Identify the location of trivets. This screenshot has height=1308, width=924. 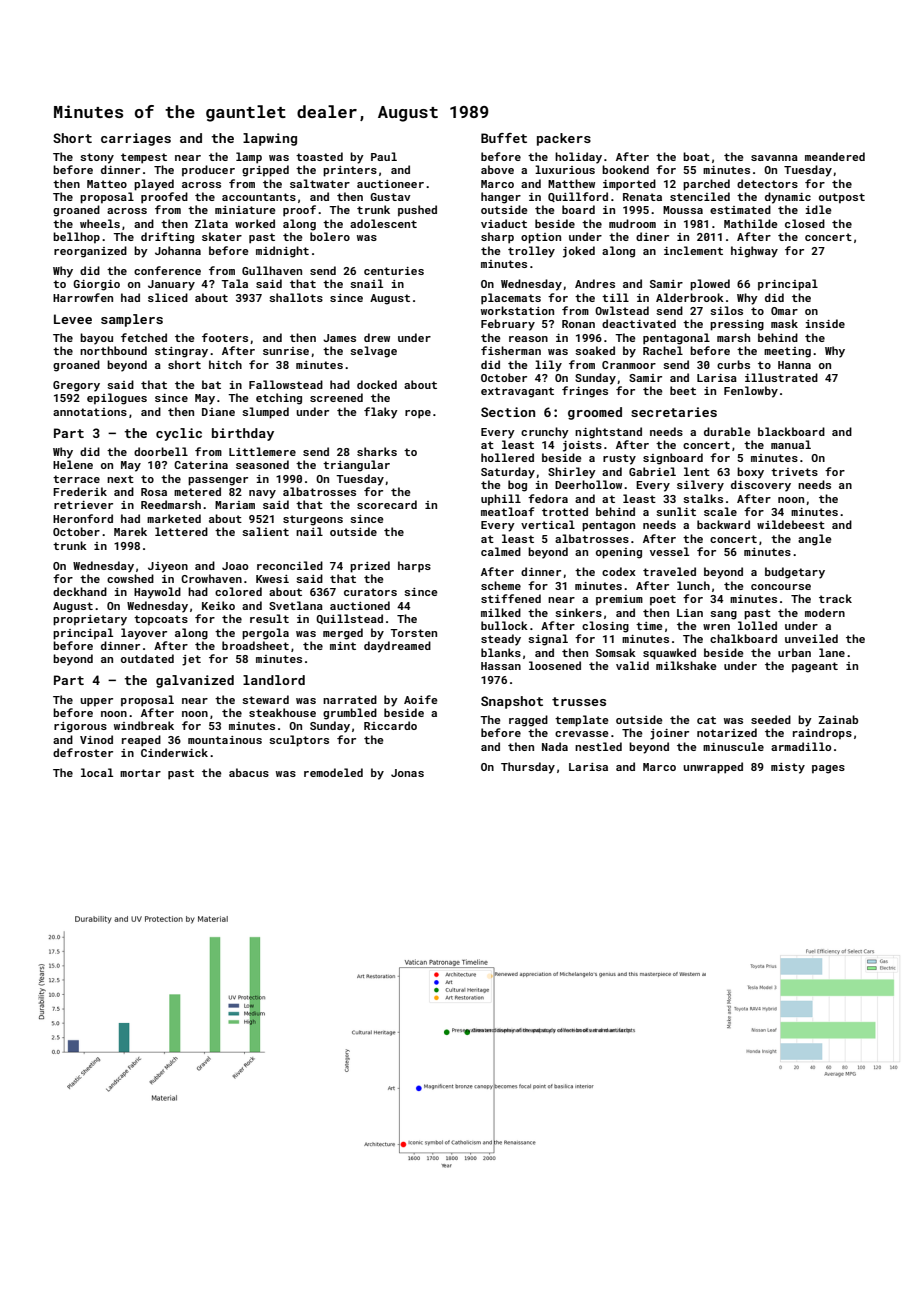
(794, 472).
